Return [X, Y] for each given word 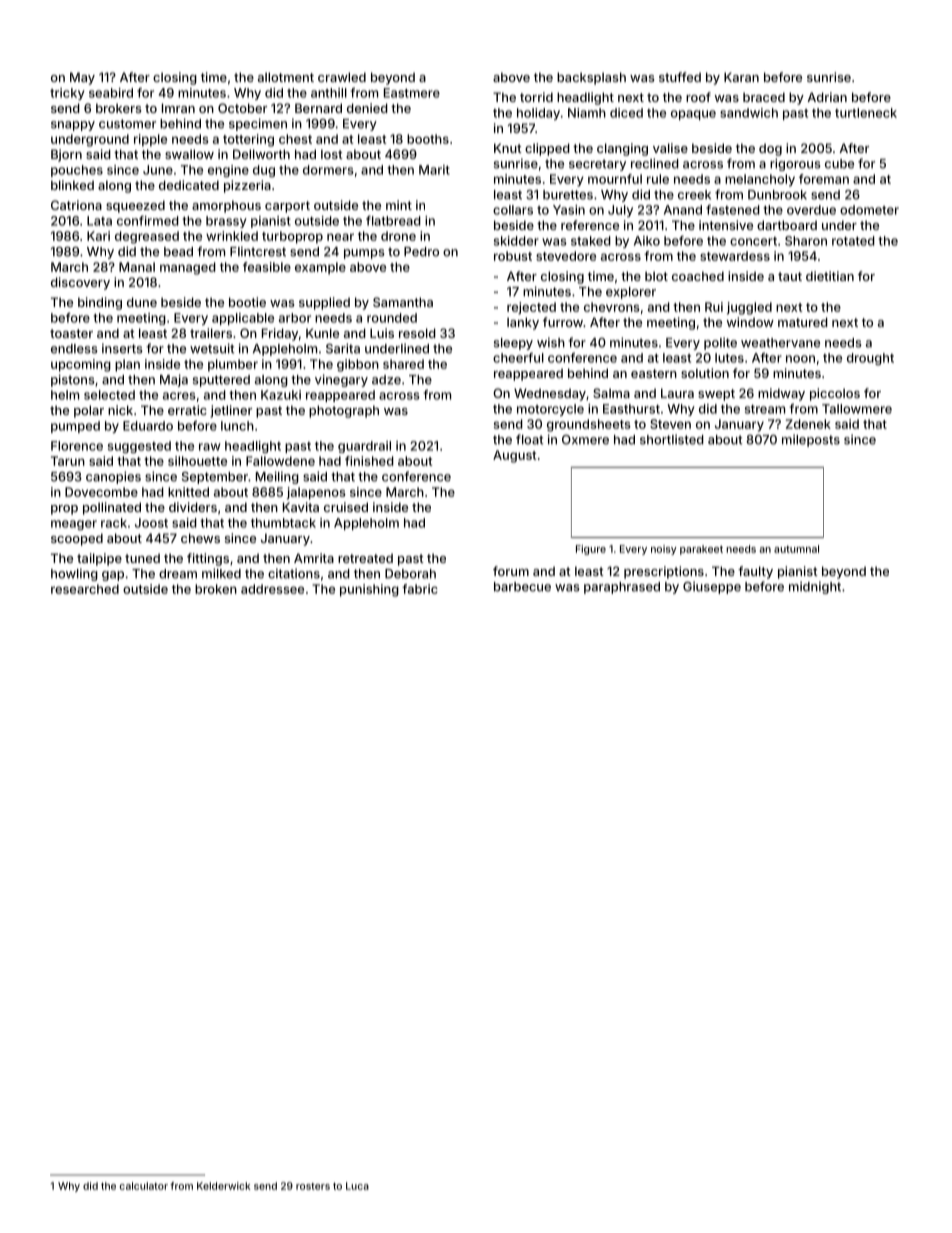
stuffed [680, 77]
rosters [313, 1186]
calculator [144, 1186]
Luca [357, 1186]
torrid [536, 97]
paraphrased [622, 588]
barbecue [522, 587]
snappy [73, 126]
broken [216, 589]
